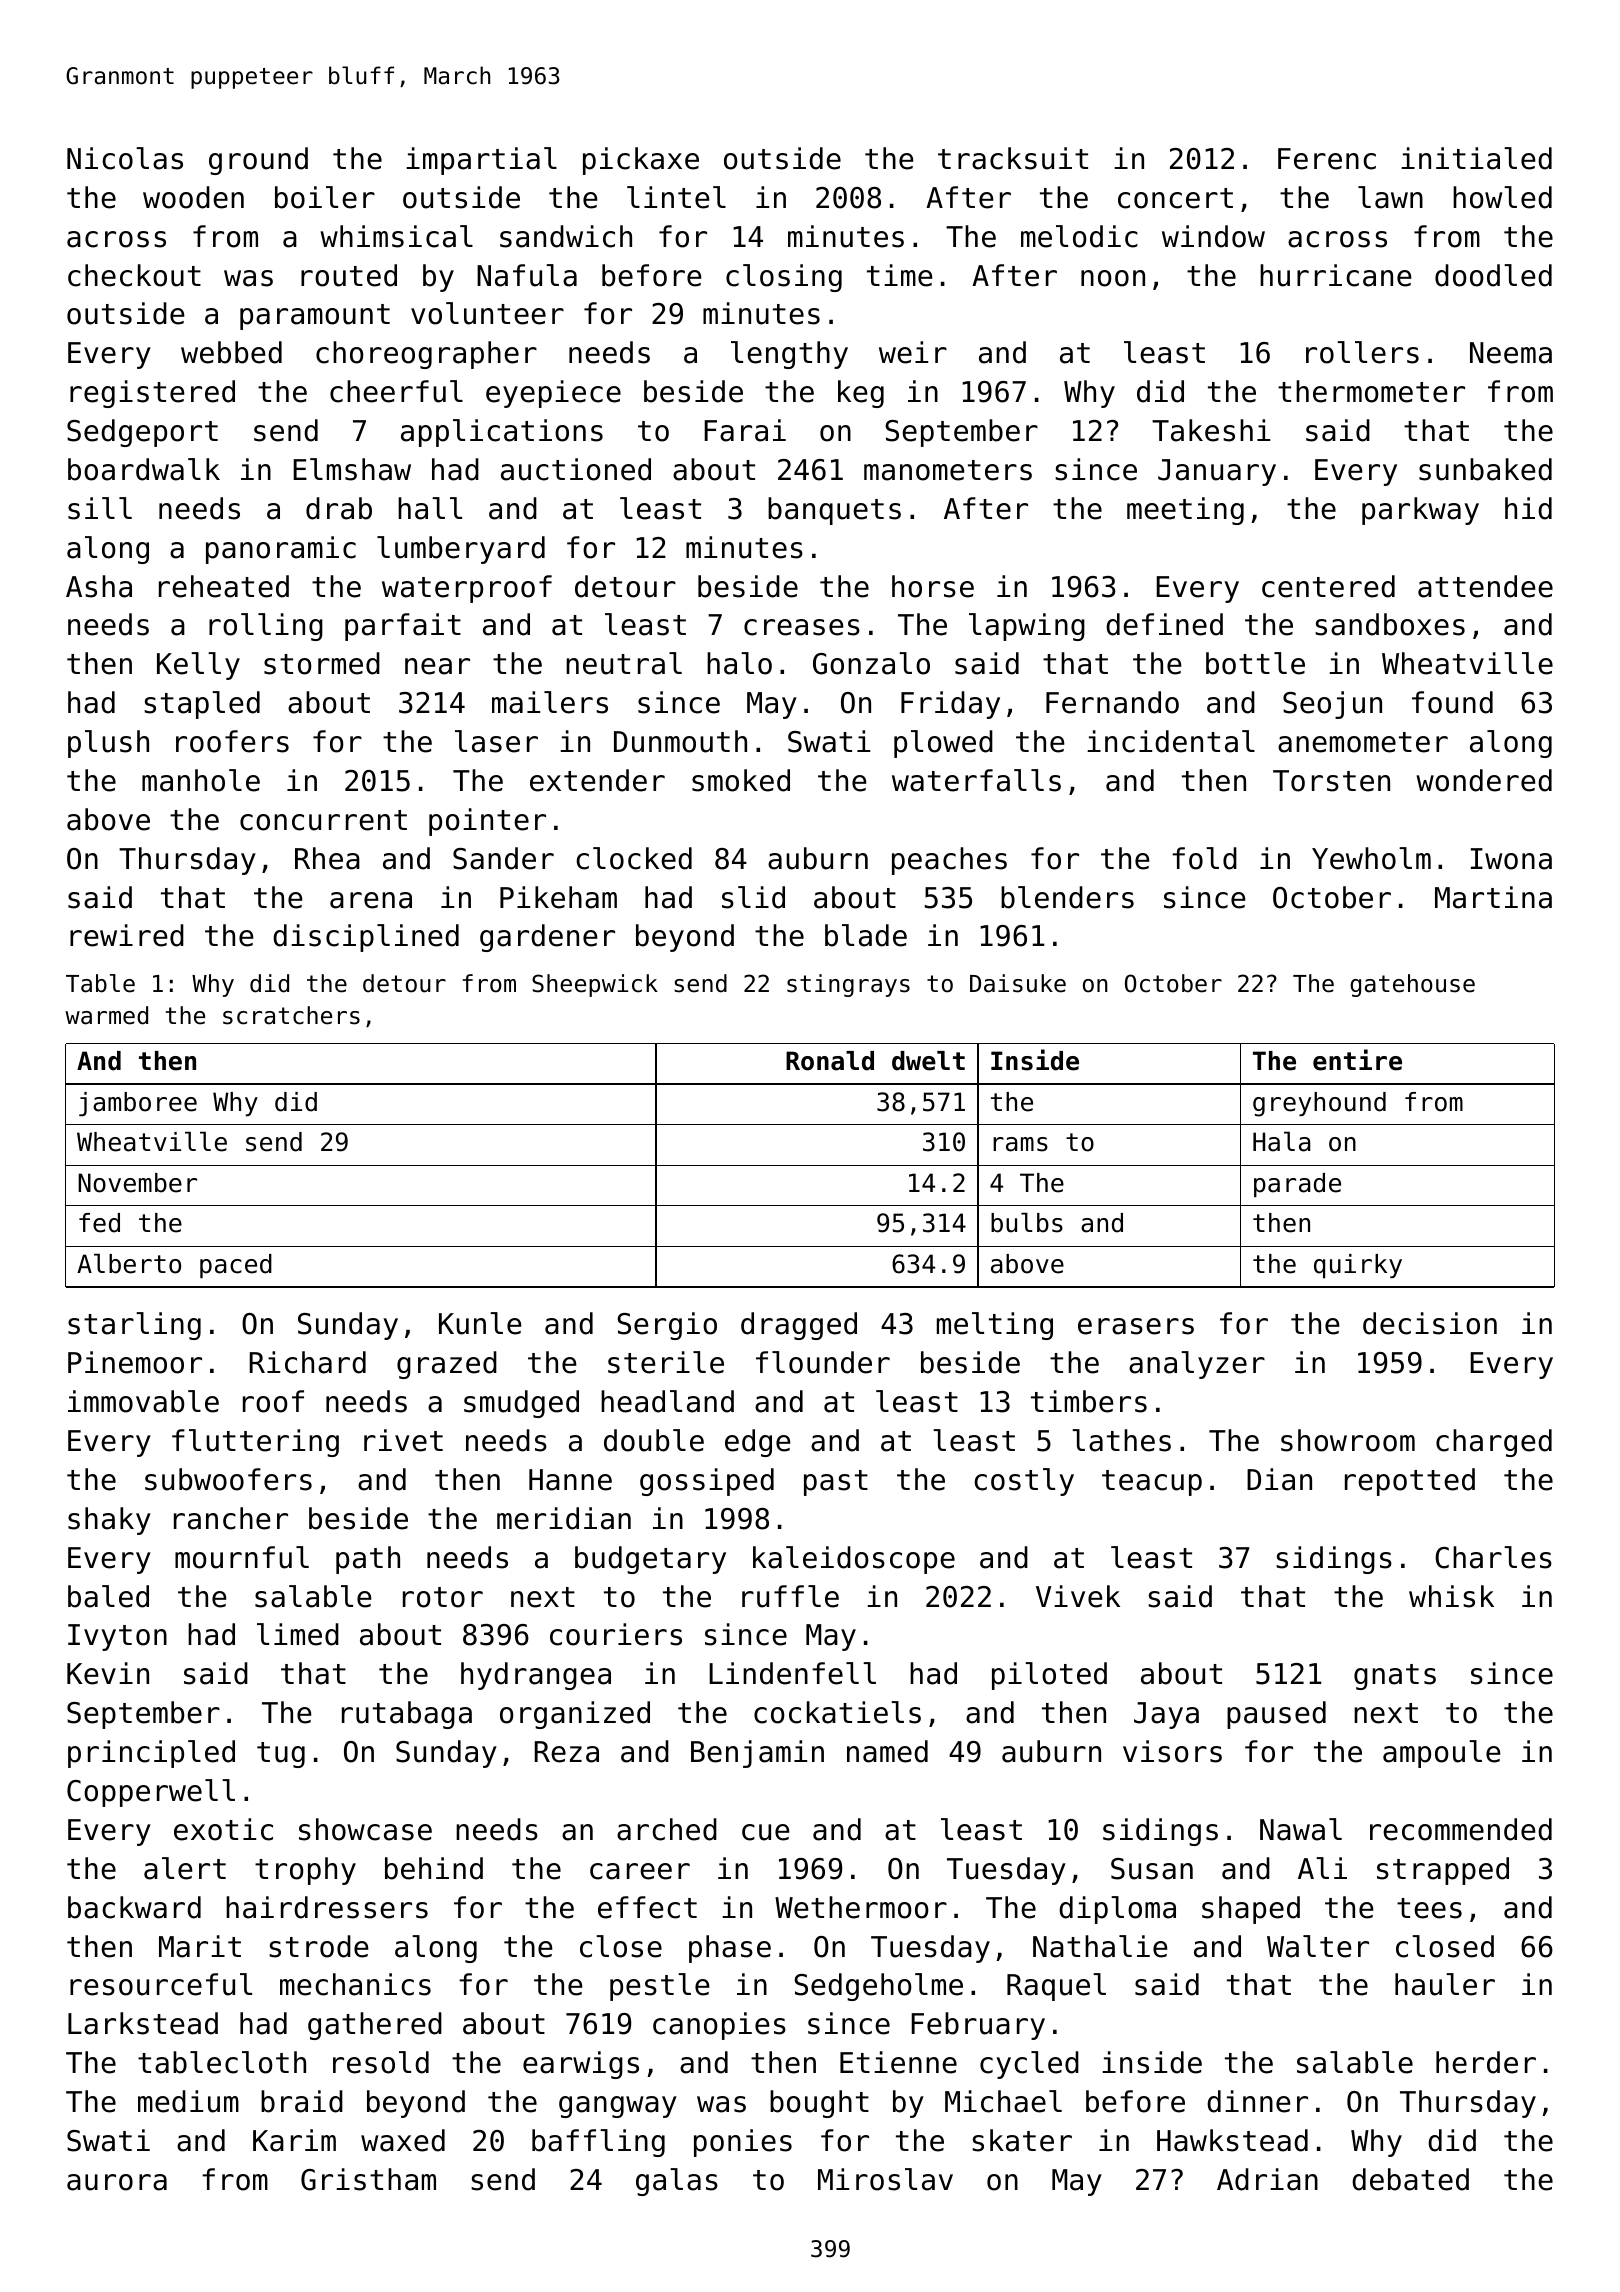  I want to click on neutral, so click(624, 663).
